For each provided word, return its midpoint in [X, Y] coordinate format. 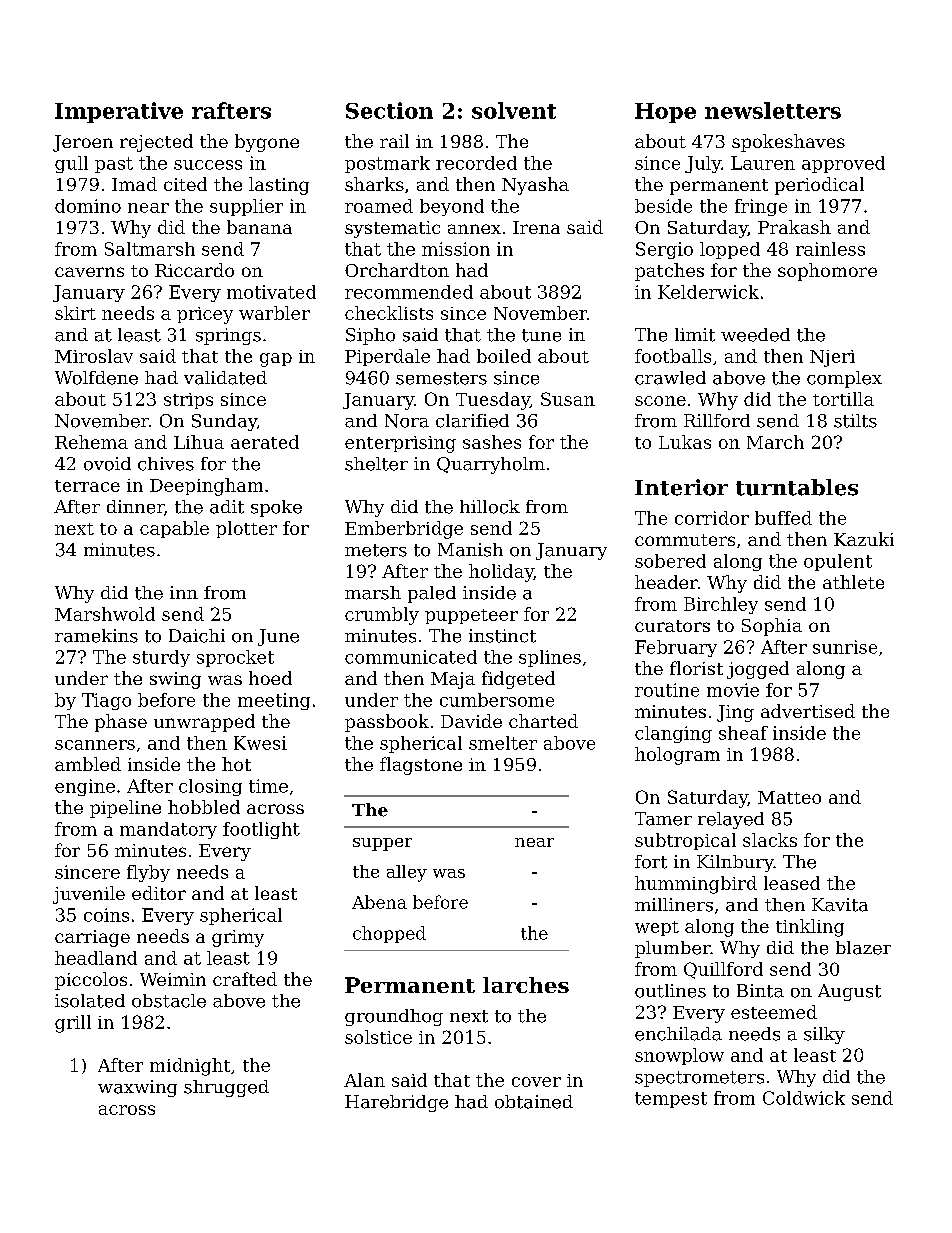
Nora [407, 421]
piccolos [91, 981]
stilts [855, 421]
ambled [88, 764]
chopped [389, 934]
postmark [387, 164]
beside [663, 206]
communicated [411, 657]
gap [276, 360]
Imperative [119, 112]
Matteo [789, 797]
